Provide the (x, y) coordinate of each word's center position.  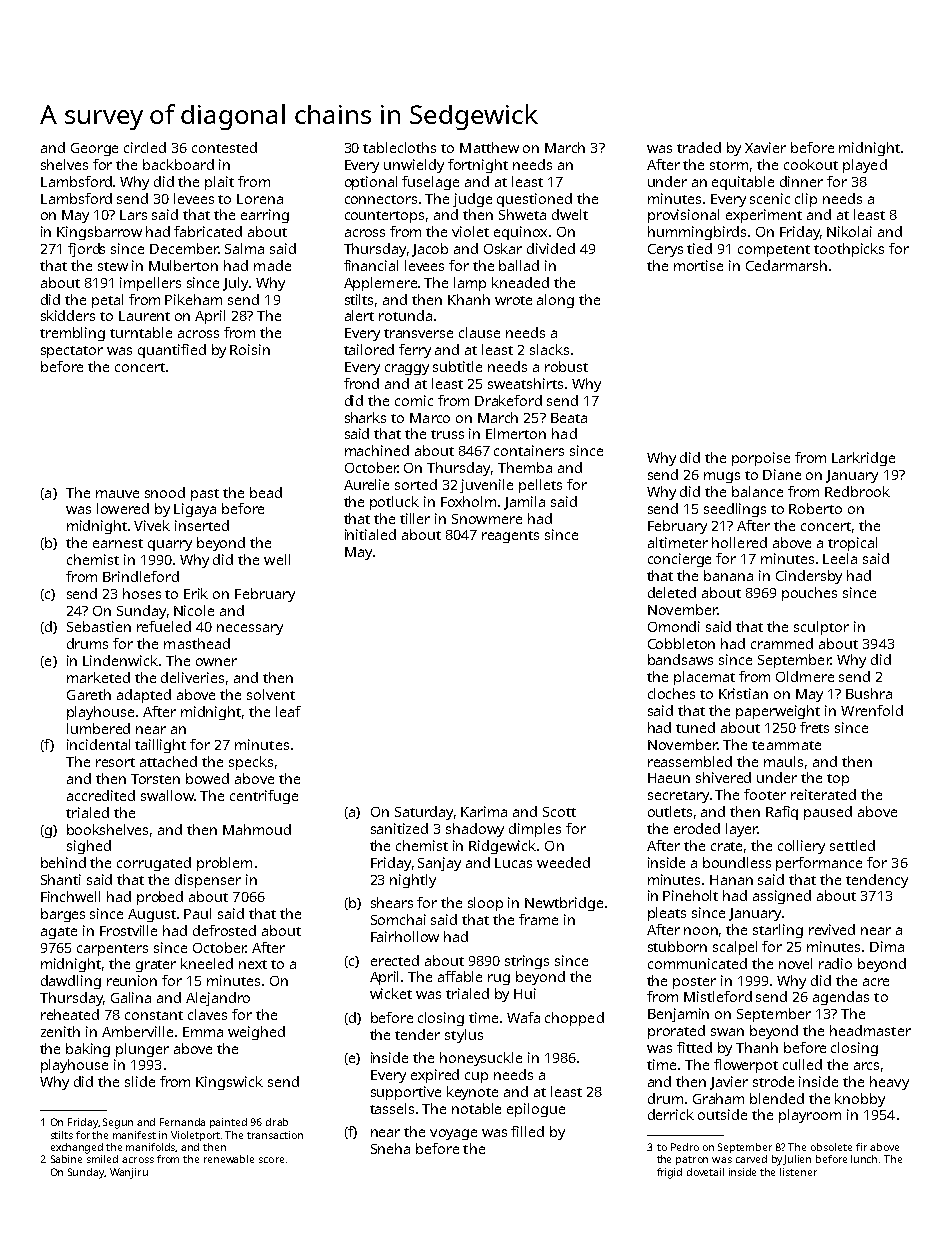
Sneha (390, 1148)
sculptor (821, 628)
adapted (144, 696)
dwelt (570, 214)
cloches (671, 693)
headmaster (870, 1030)
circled (145, 147)
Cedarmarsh (786, 265)
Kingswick (229, 1083)
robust (566, 366)
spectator (72, 352)
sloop (485, 904)
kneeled (207, 963)
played (865, 166)
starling (778, 931)
